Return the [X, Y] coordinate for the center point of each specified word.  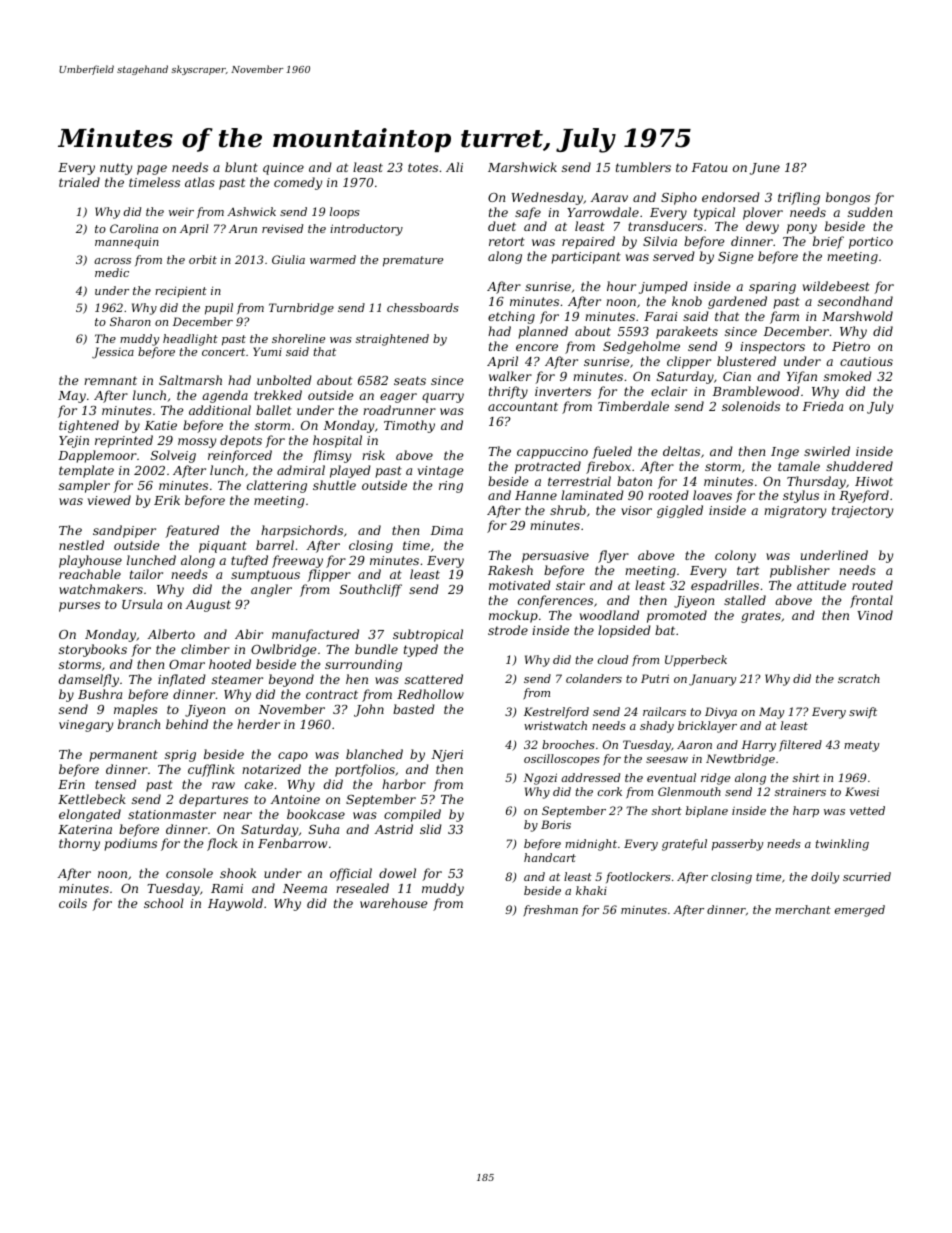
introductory [366, 230]
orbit [203, 259]
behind [187, 724]
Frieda [822, 406]
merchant [803, 909]
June [765, 169]
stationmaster [172, 814]
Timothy [409, 426]
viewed [109, 500]
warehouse [393, 903]
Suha [324, 829]
